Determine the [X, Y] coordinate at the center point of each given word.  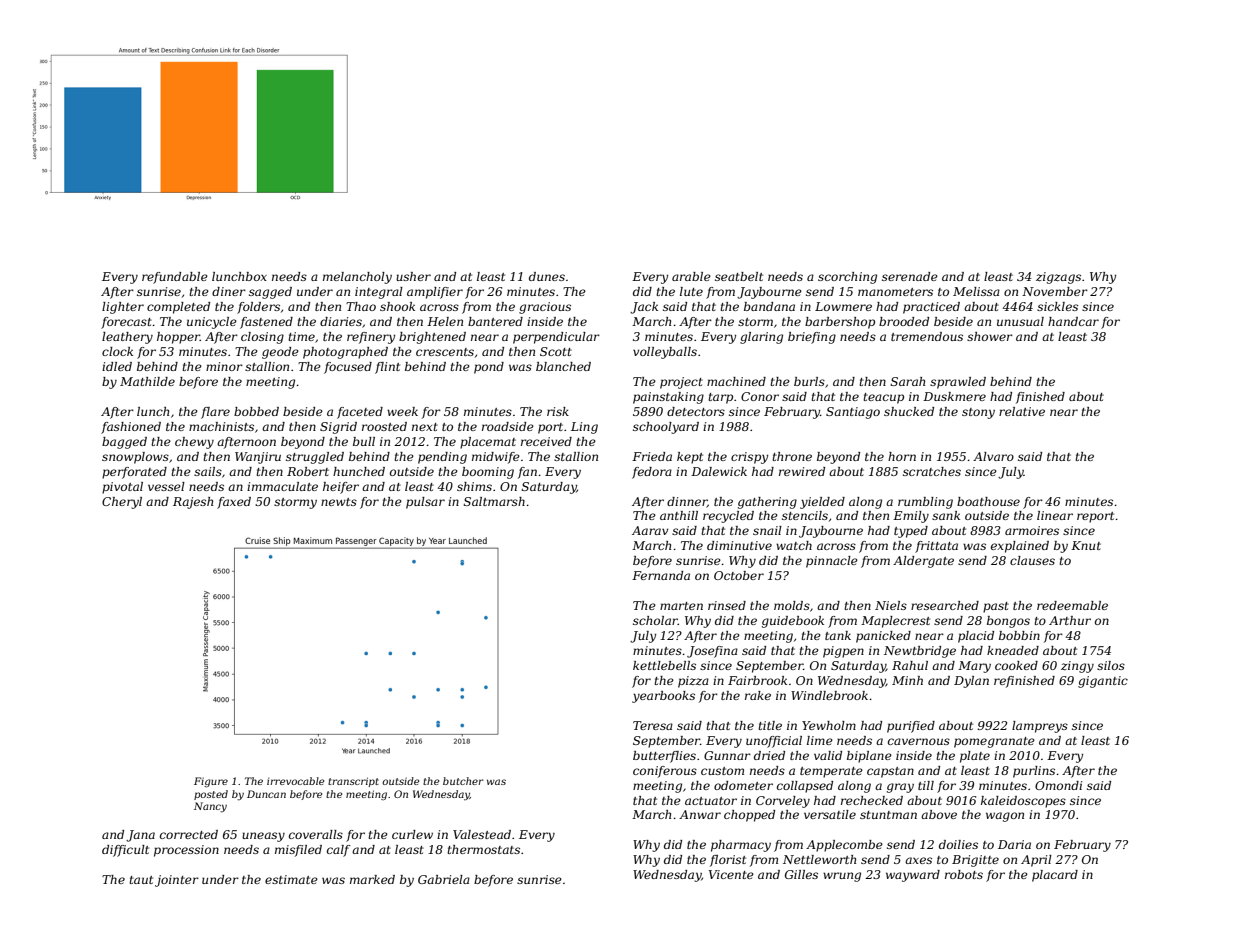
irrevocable [295, 781]
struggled [315, 458]
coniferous [665, 772]
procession [186, 851]
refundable [175, 278]
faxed [234, 503]
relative [1022, 411]
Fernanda [661, 575]
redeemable [1072, 605]
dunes [547, 276]
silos [1111, 665]
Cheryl [122, 503]
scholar [655, 620]
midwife [496, 458]
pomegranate [994, 742]
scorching [847, 278]
